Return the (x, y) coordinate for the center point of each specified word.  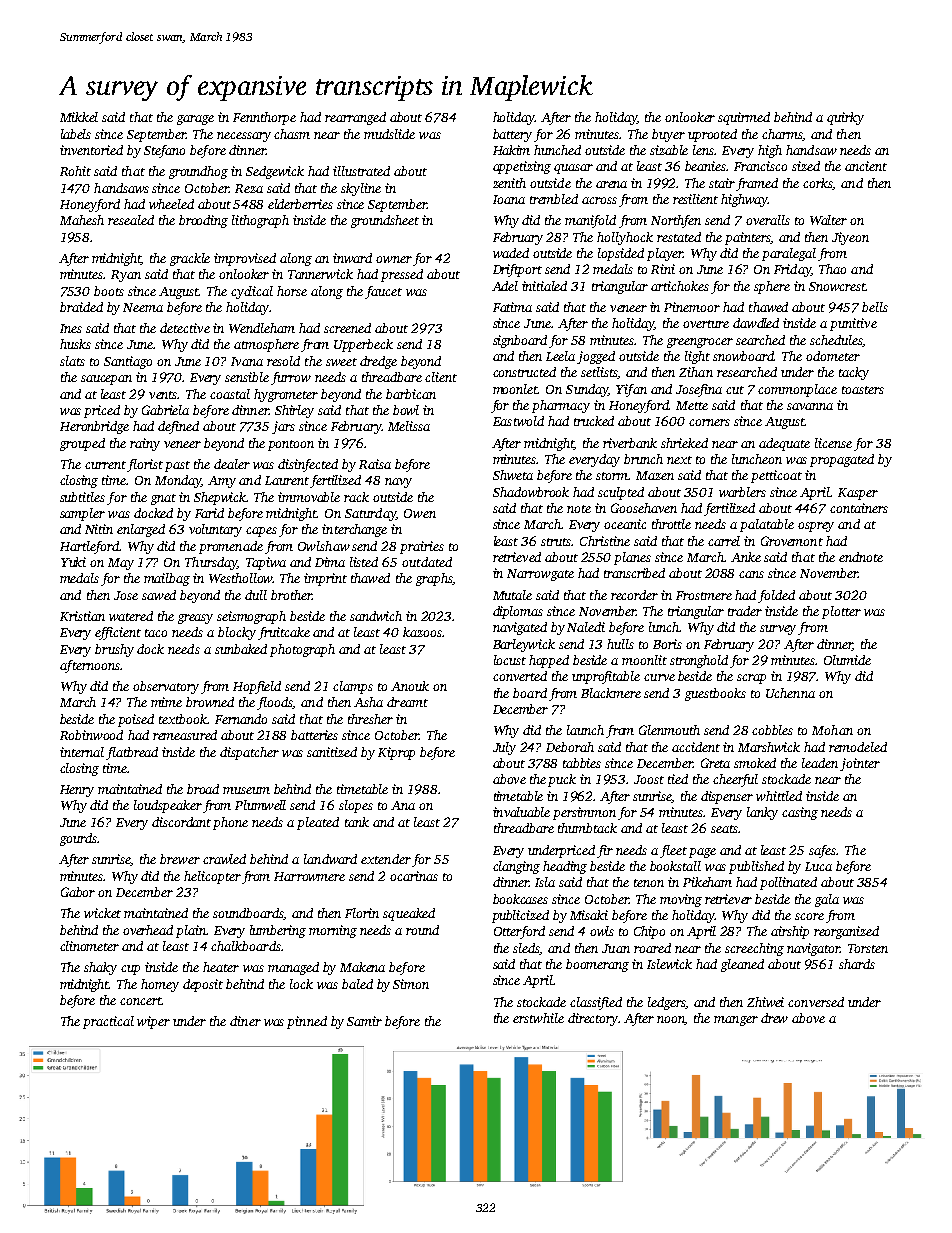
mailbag (167, 579)
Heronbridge (94, 427)
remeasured (185, 735)
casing (800, 813)
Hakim (511, 150)
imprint (325, 579)
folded (776, 596)
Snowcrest (837, 286)
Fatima (512, 307)
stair (722, 183)
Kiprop (396, 753)
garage (195, 120)
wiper (153, 1022)
